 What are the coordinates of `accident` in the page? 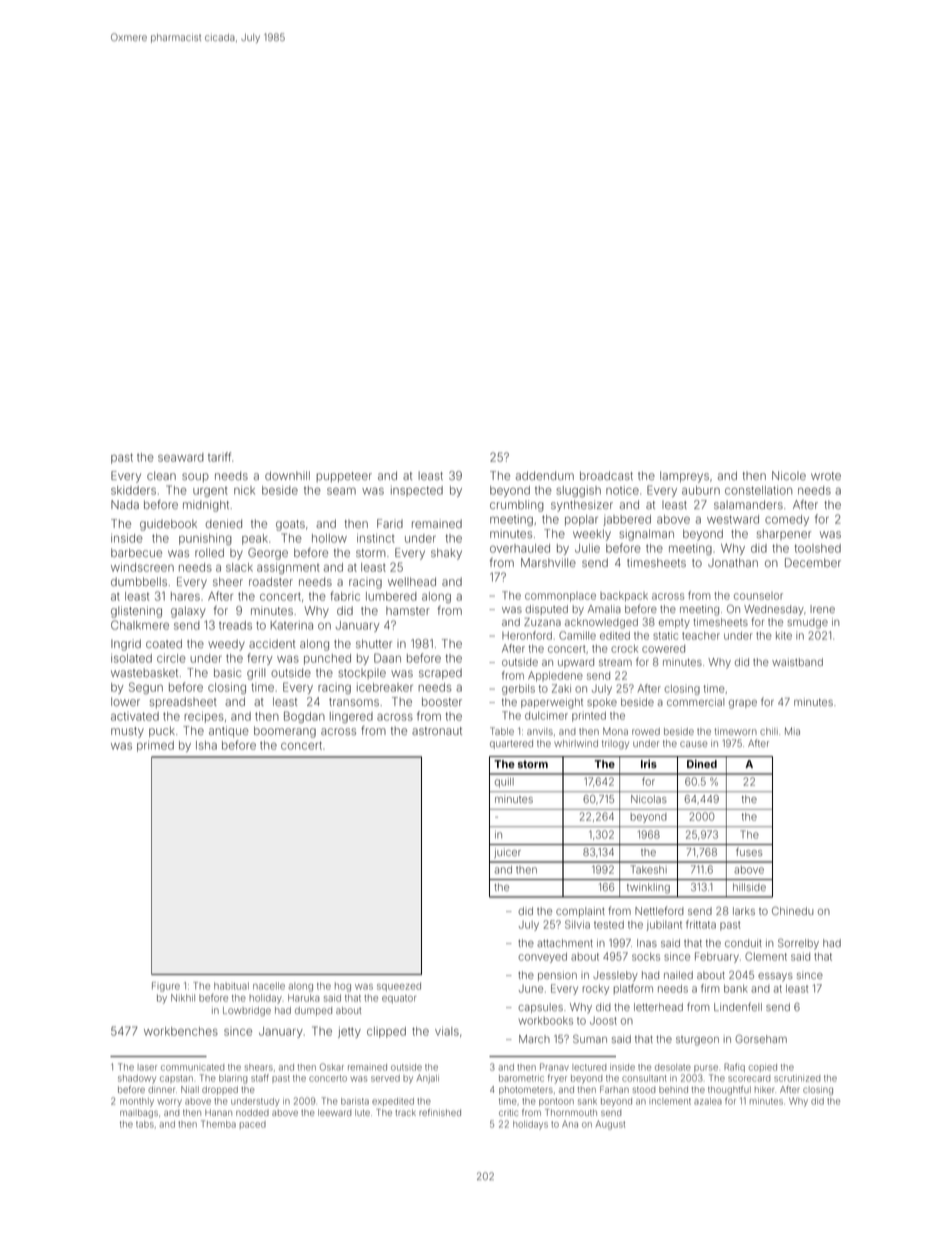 It's located at (272, 643).
